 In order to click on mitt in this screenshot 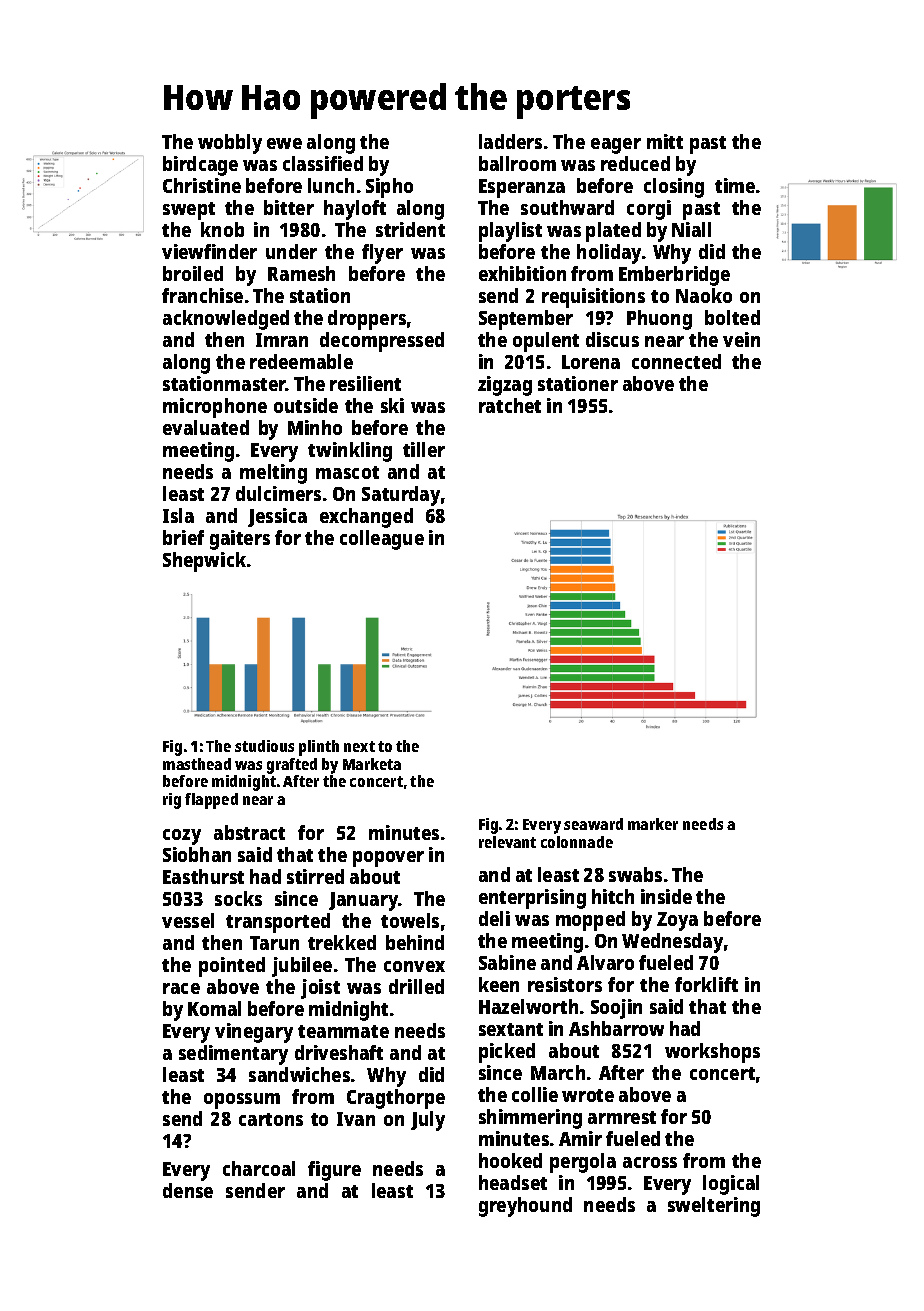, I will do `click(665, 141)`.
